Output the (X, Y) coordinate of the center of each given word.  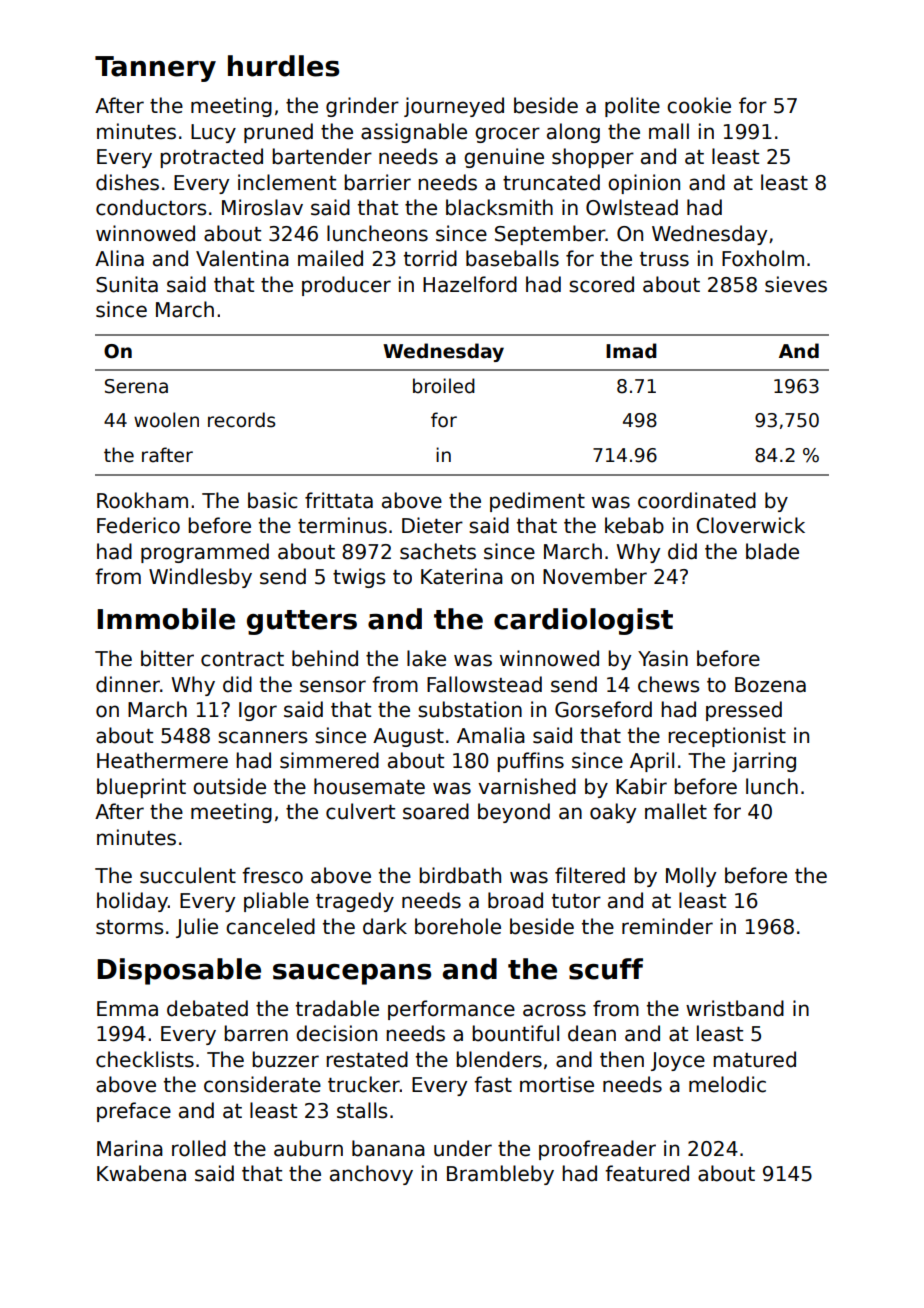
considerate (262, 1084)
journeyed (454, 107)
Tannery (155, 69)
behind (325, 658)
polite (632, 107)
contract (242, 659)
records (241, 420)
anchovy (371, 1175)
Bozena (770, 685)
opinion (644, 184)
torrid (430, 258)
